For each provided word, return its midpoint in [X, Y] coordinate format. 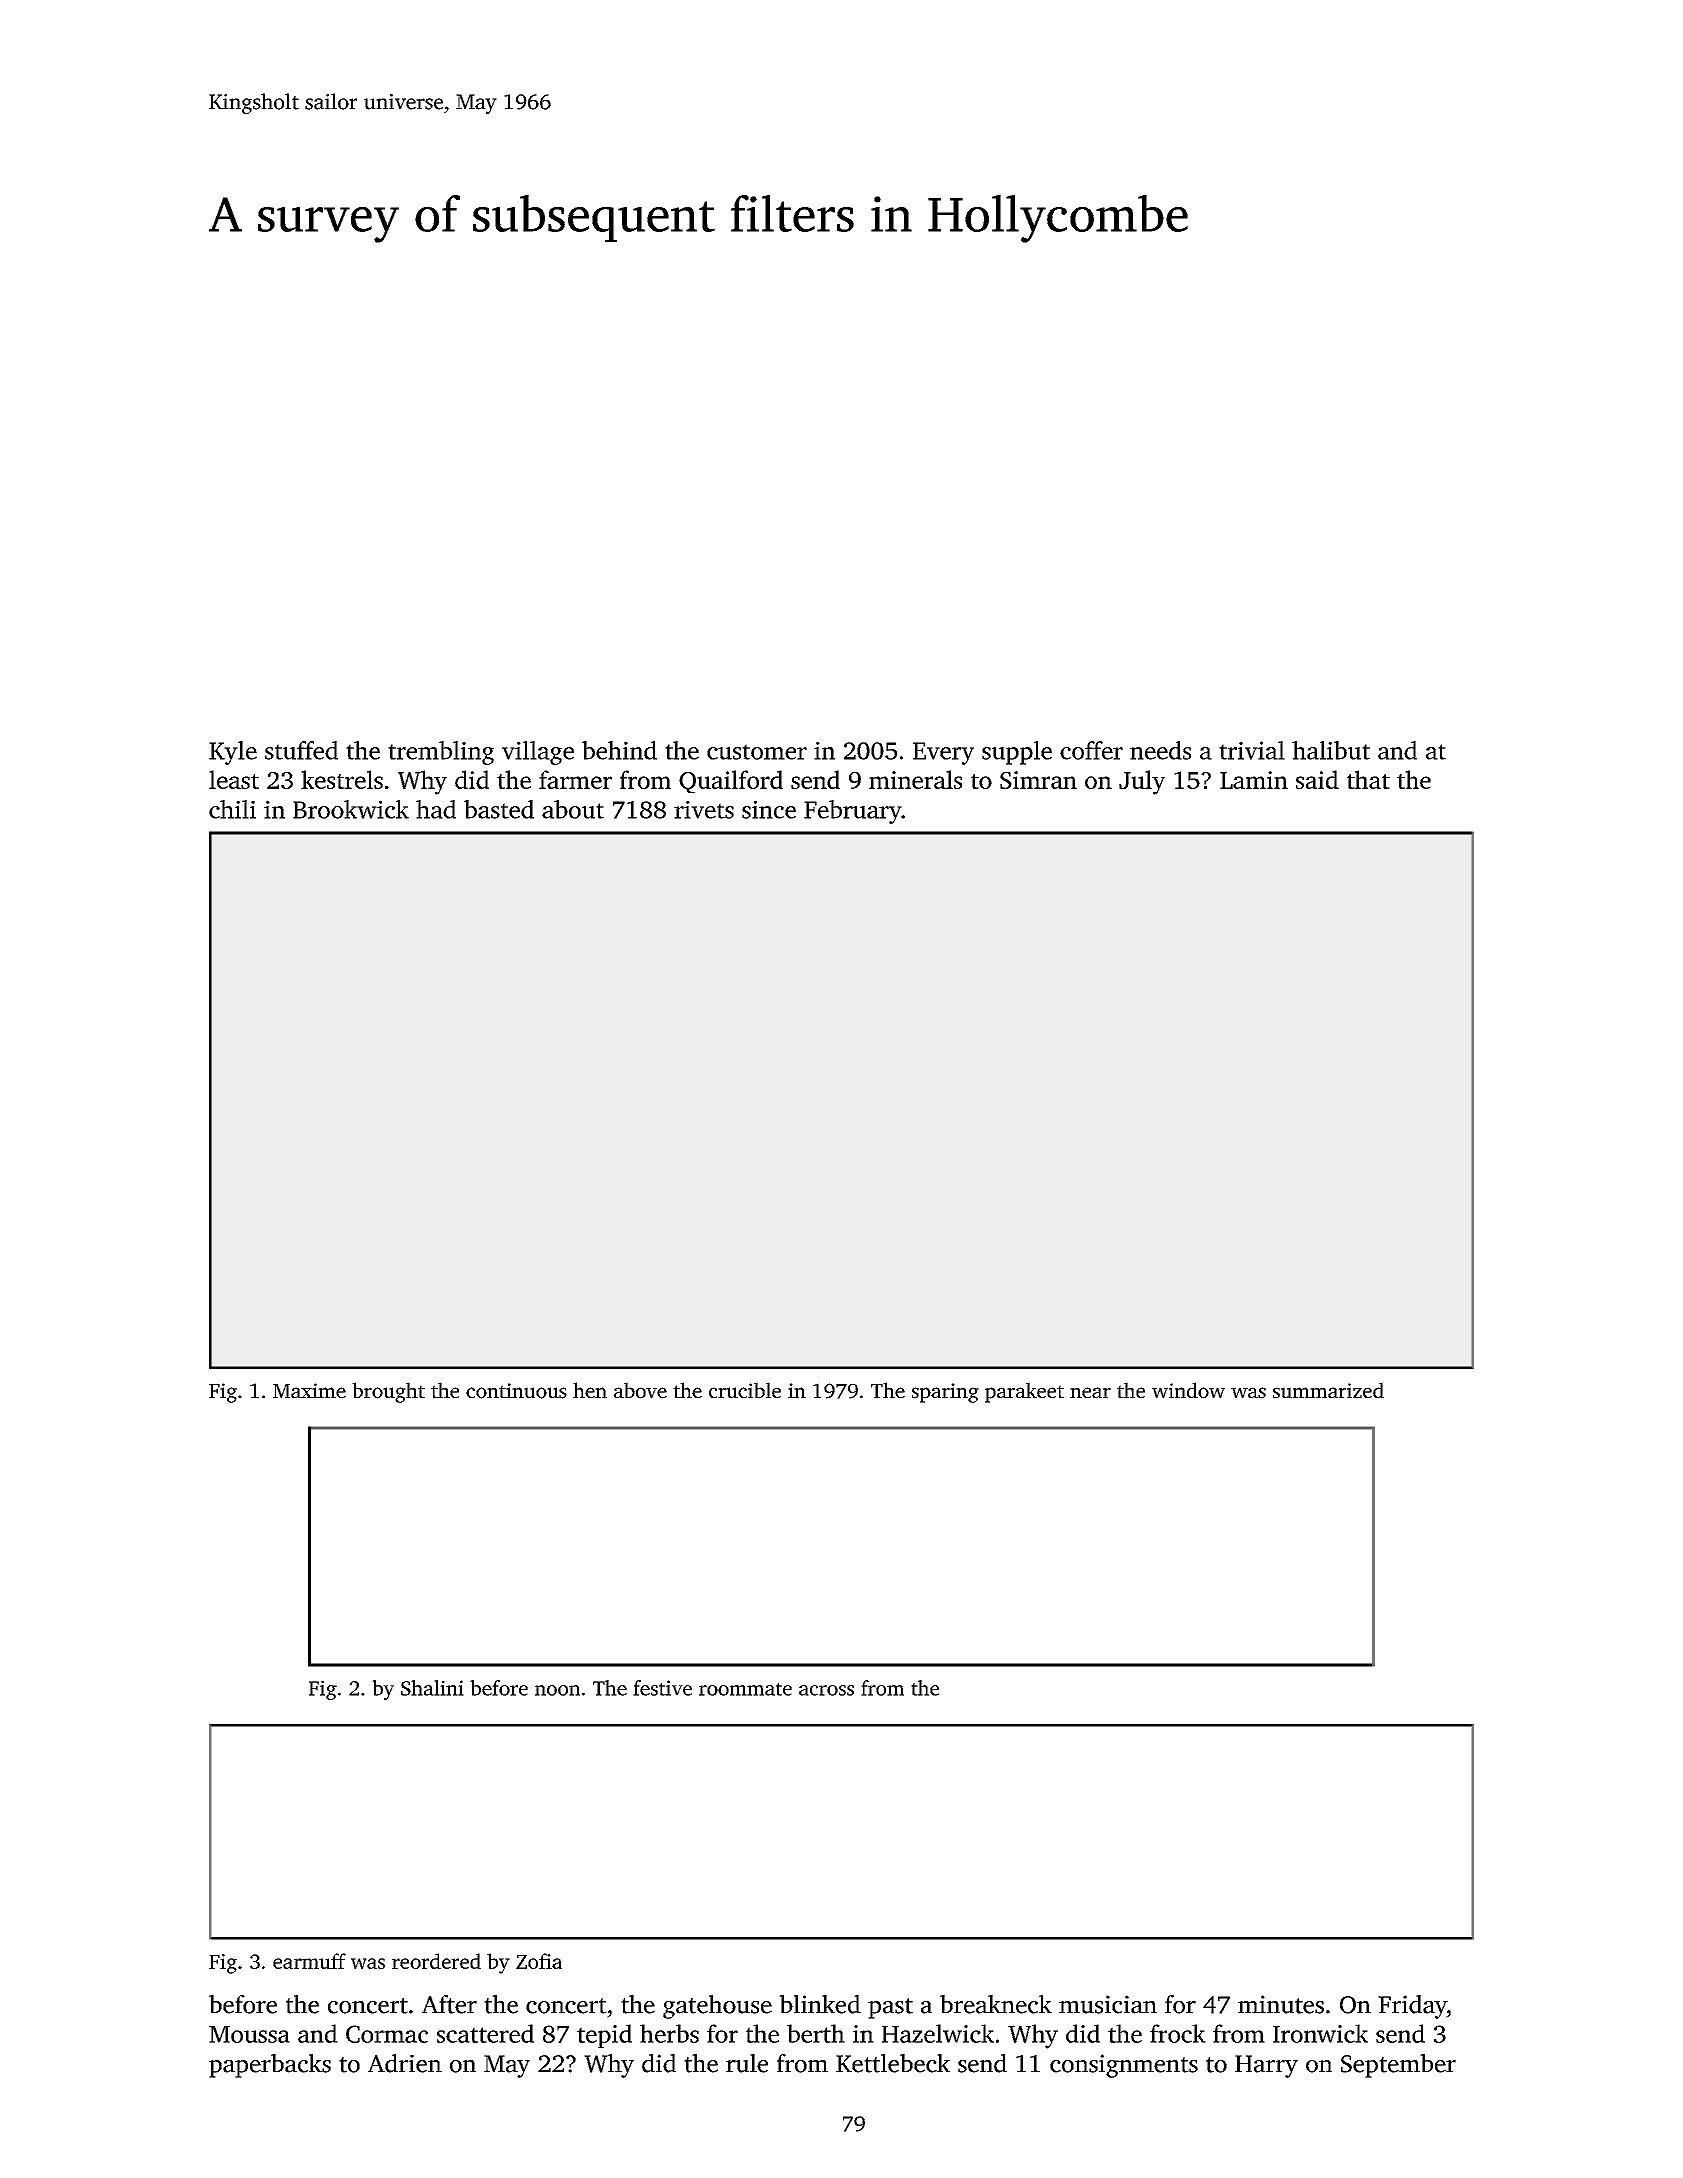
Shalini [432, 1688]
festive [662, 1688]
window [1188, 1390]
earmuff [309, 1961]
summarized [1328, 1390]
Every [943, 753]
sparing [945, 1393]
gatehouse [717, 2007]
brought [388, 1392]
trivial [1252, 750]
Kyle [233, 753]
